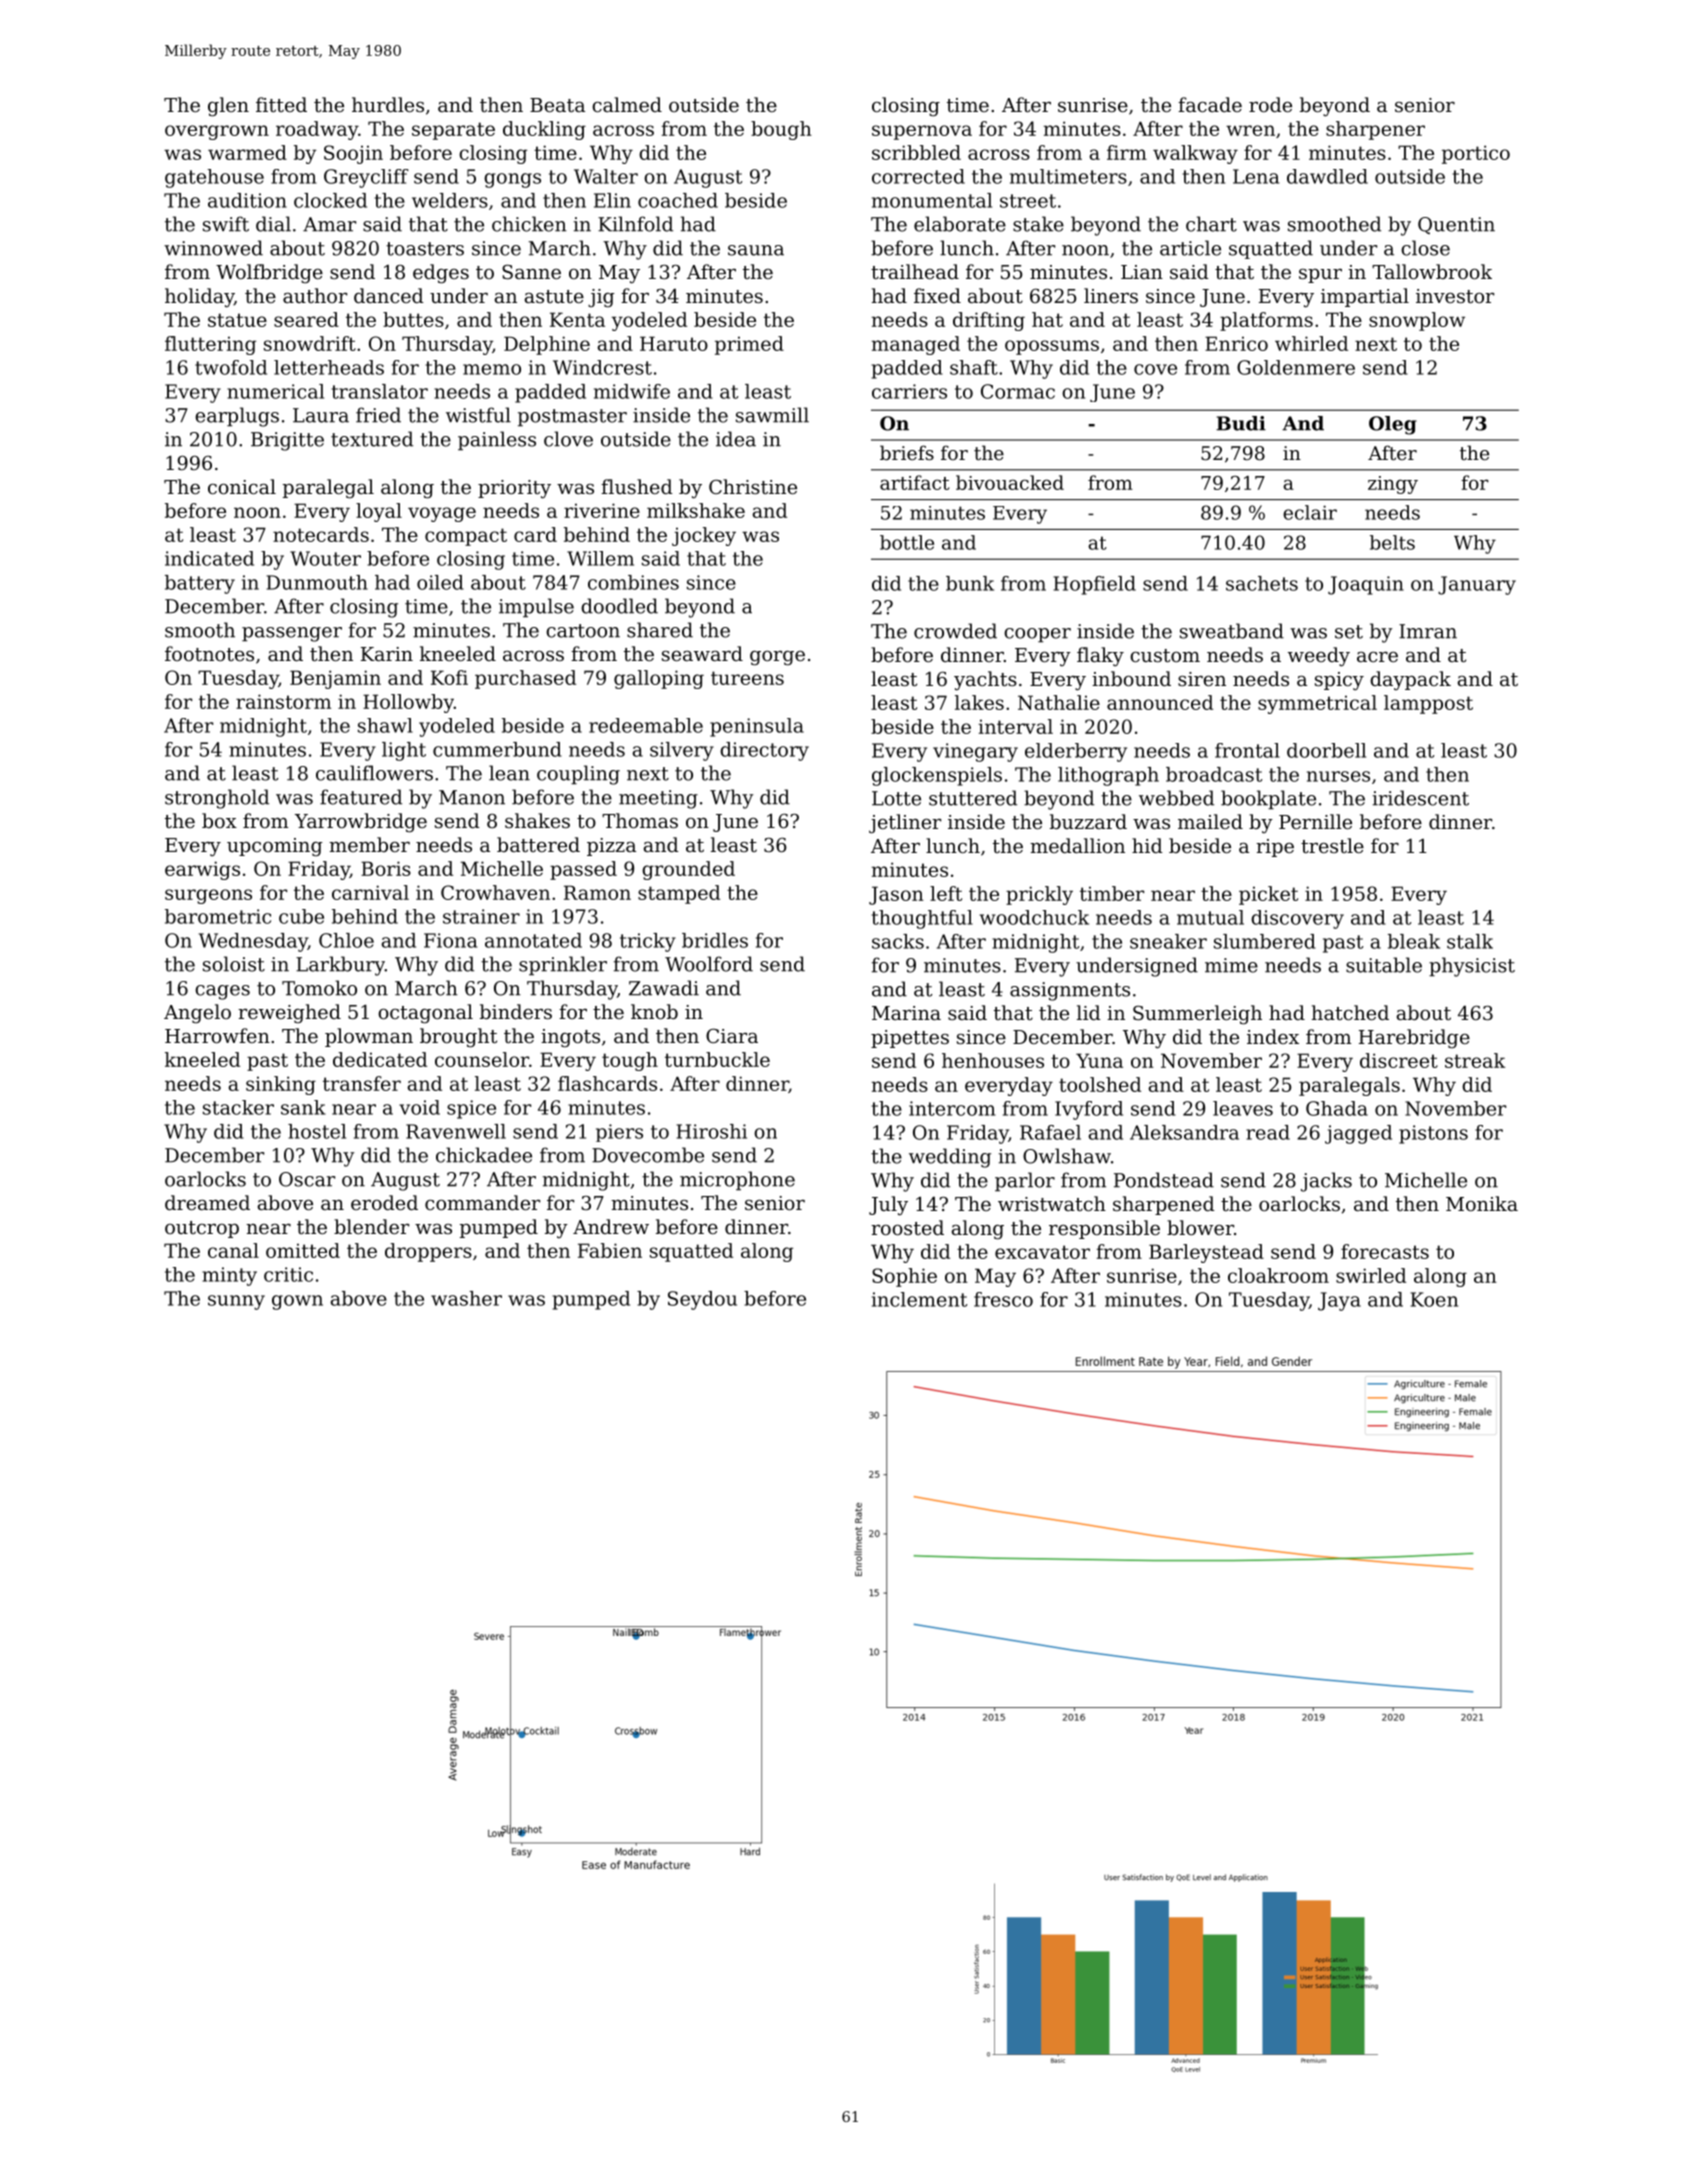  I want to click on physicist, so click(1472, 967).
